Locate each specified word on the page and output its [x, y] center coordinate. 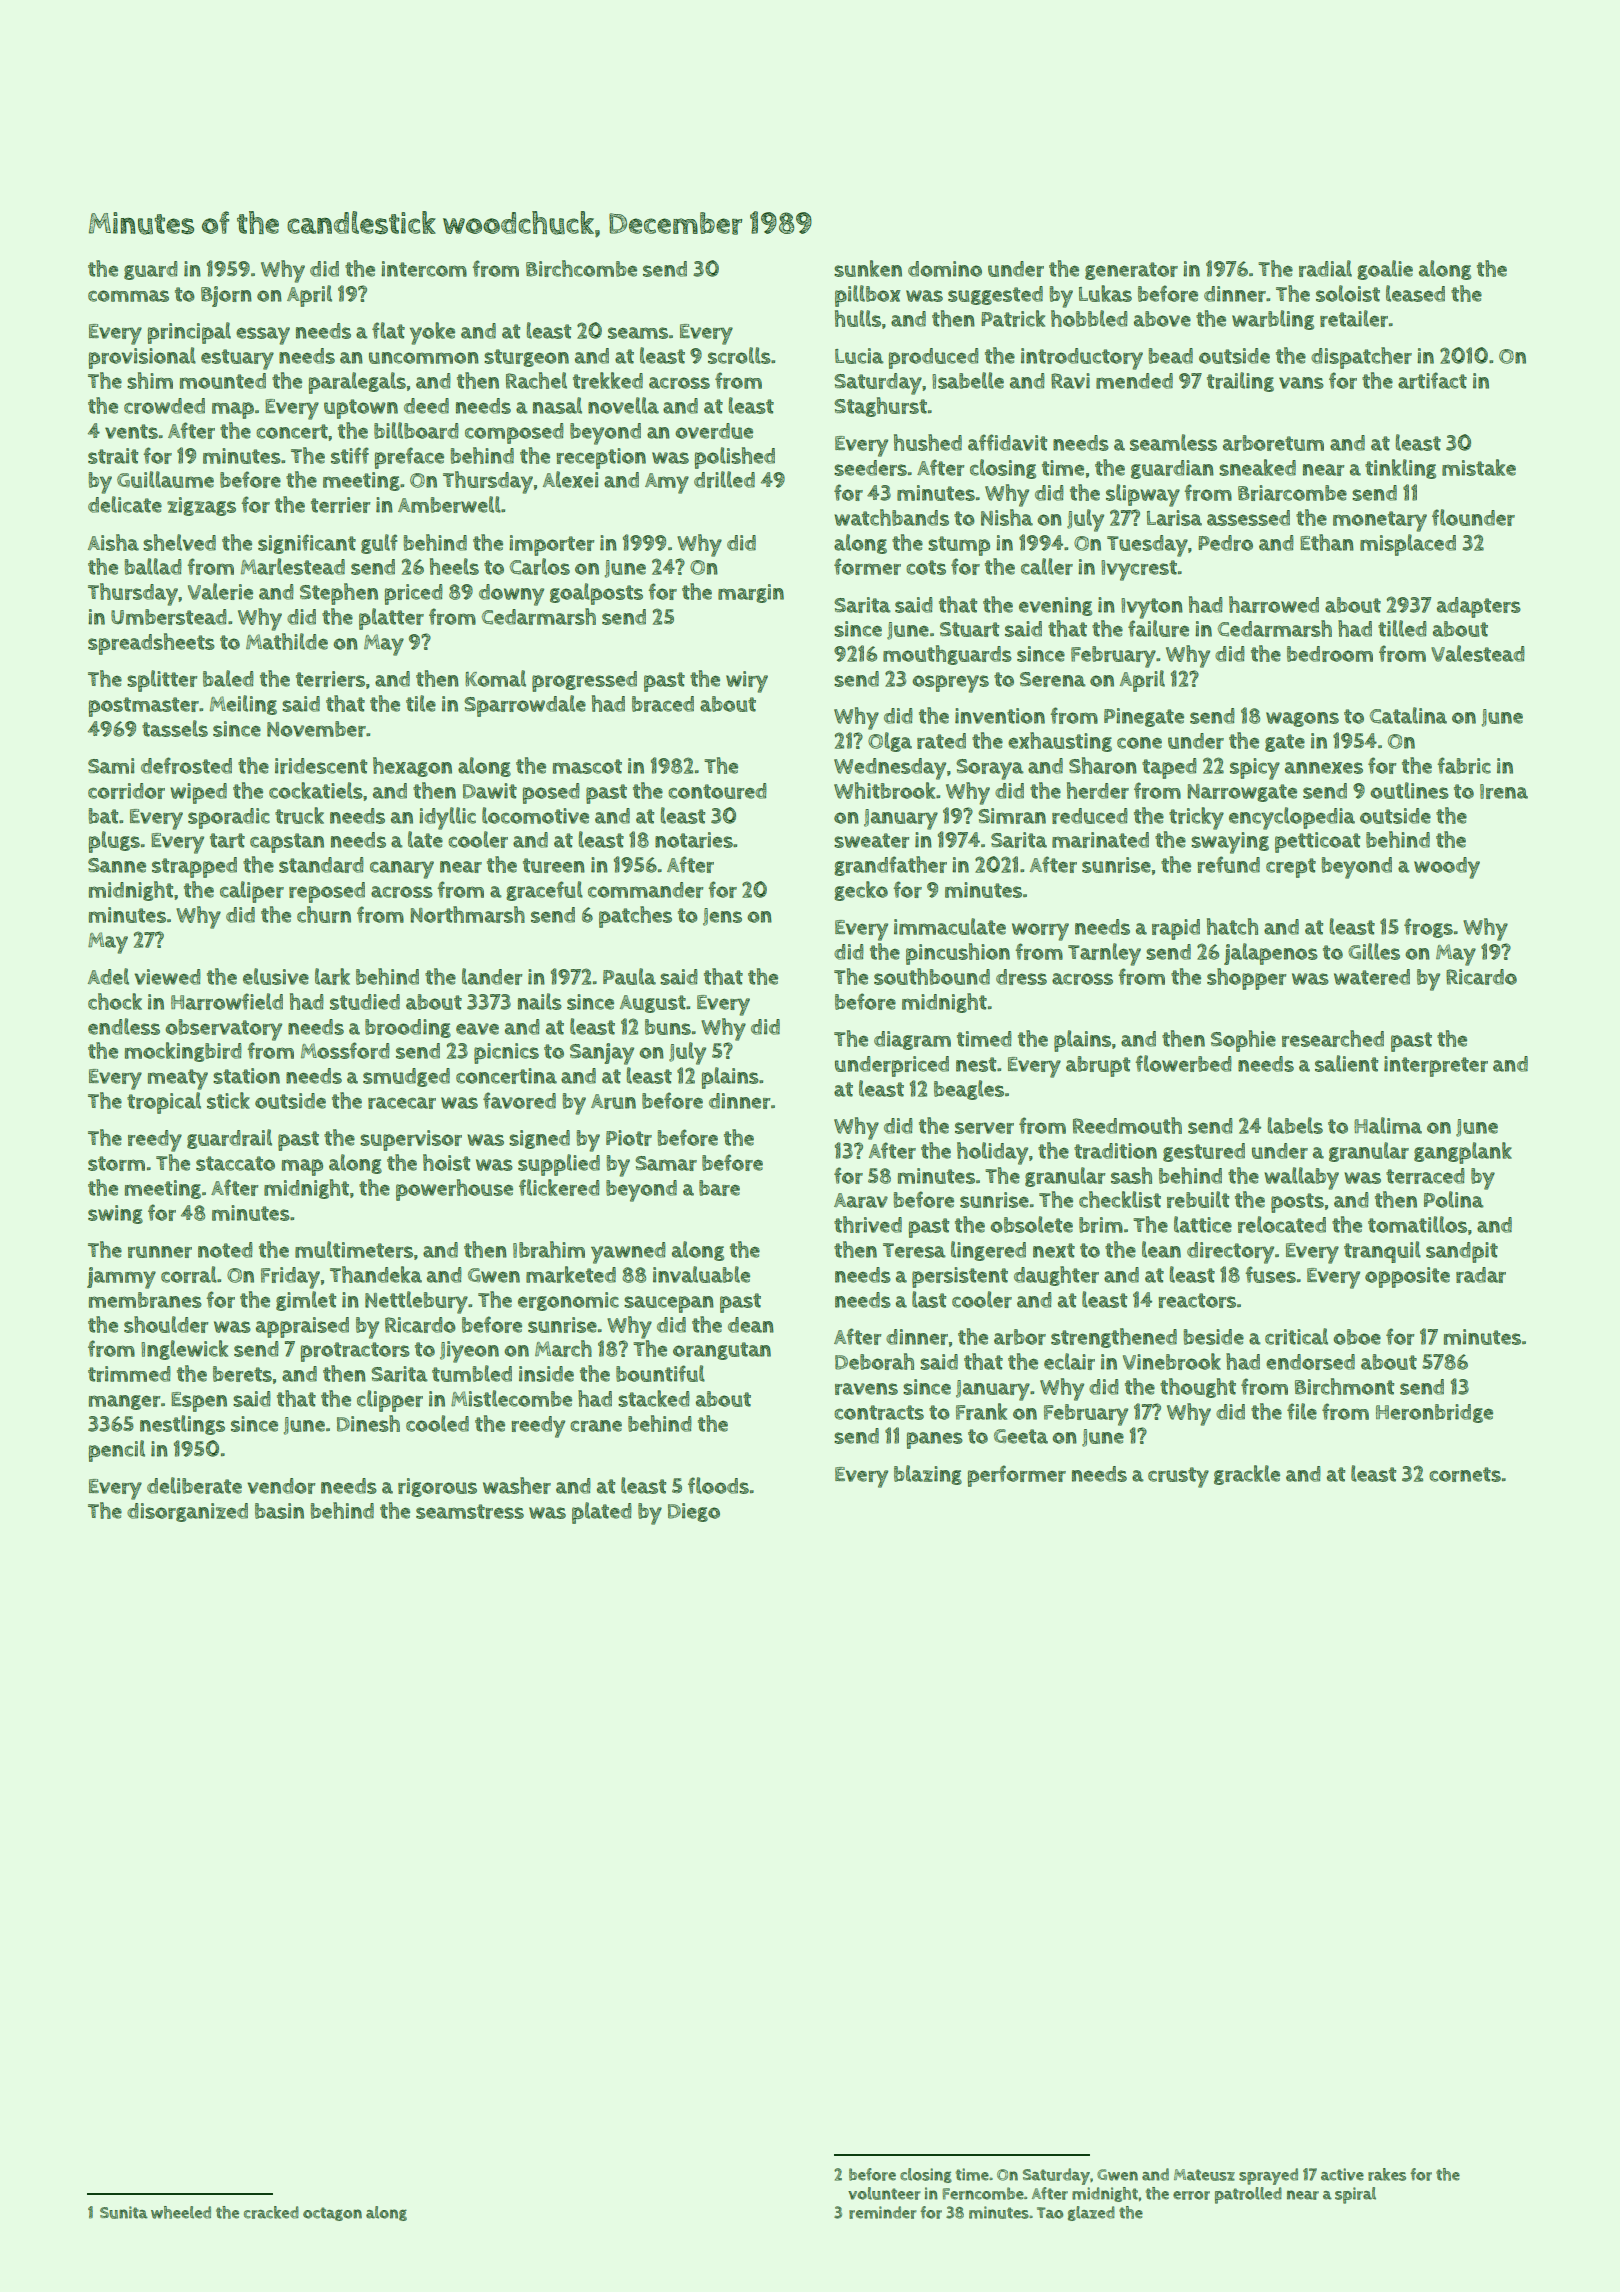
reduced [1090, 816]
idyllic [447, 818]
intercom [424, 269]
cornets [1465, 1474]
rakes [1387, 2174]
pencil [117, 1451]
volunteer [884, 2193]
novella [623, 405]
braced [663, 704]
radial [1325, 268]
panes [935, 1440]
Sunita [124, 2212]
